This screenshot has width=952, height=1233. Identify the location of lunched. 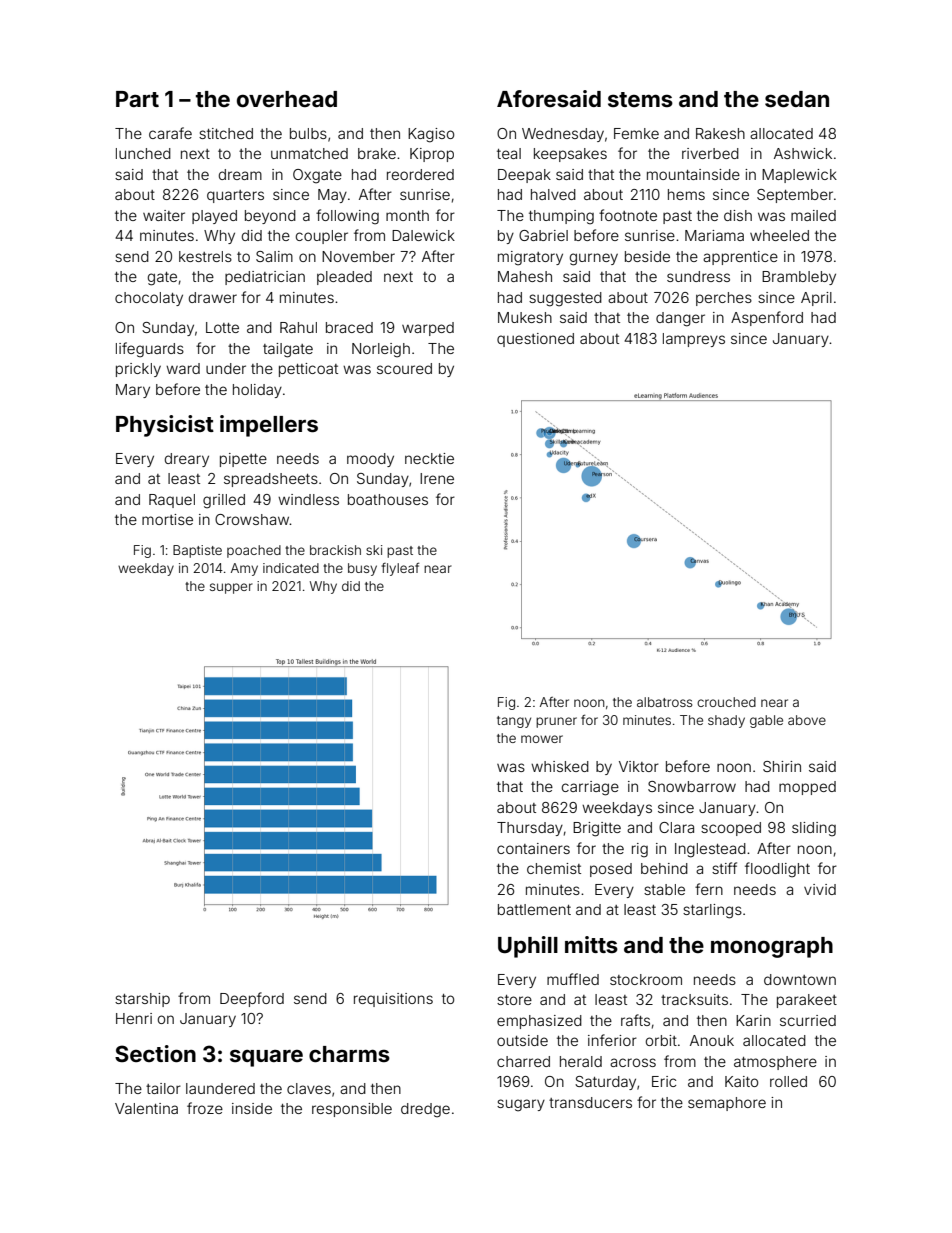
(143, 153).
